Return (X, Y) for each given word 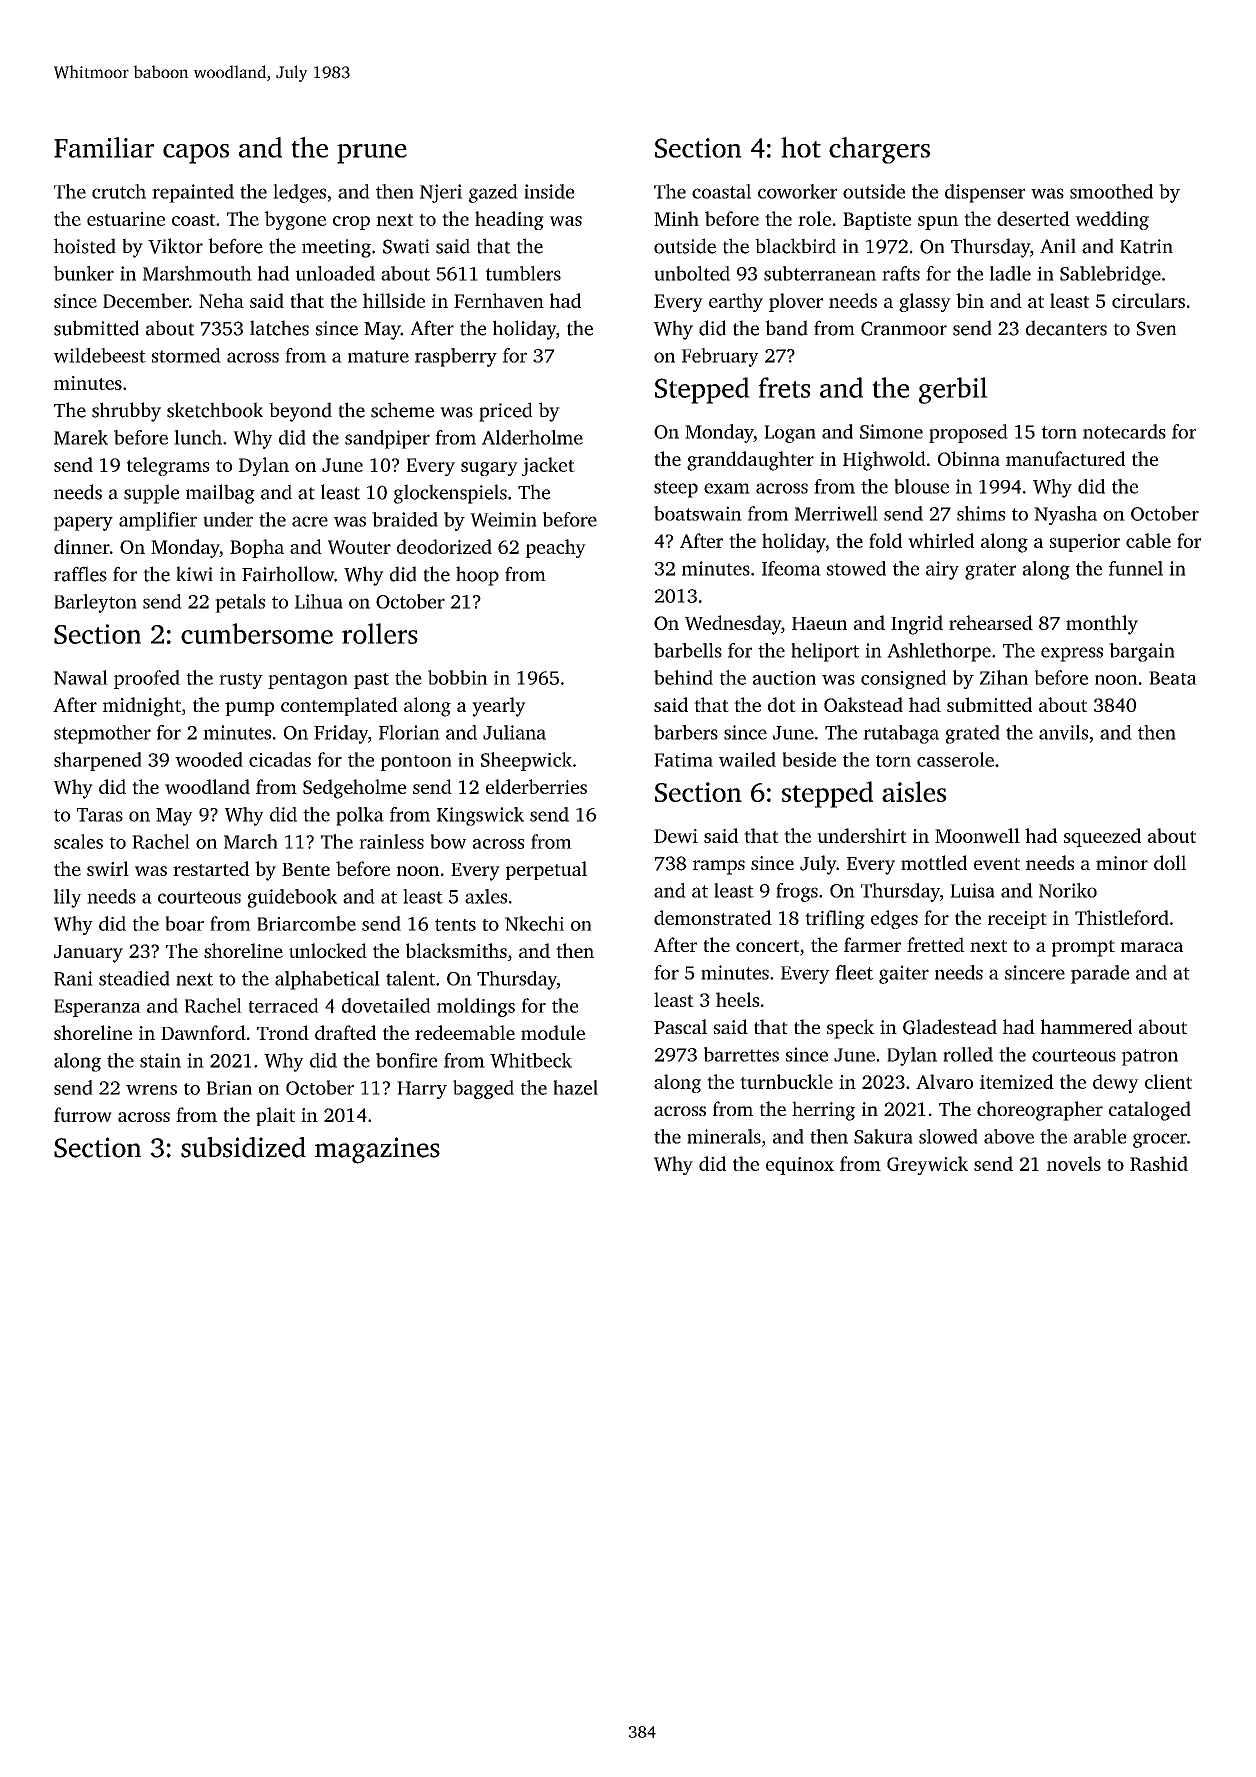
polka (360, 816)
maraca (1152, 947)
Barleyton (95, 603)
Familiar (104, 147)
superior (1085, 543)
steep (676, 489)
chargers (879, 150)
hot (801, 147)
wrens (151, 1090)
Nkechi (534, 923)
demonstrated (713, 917)
